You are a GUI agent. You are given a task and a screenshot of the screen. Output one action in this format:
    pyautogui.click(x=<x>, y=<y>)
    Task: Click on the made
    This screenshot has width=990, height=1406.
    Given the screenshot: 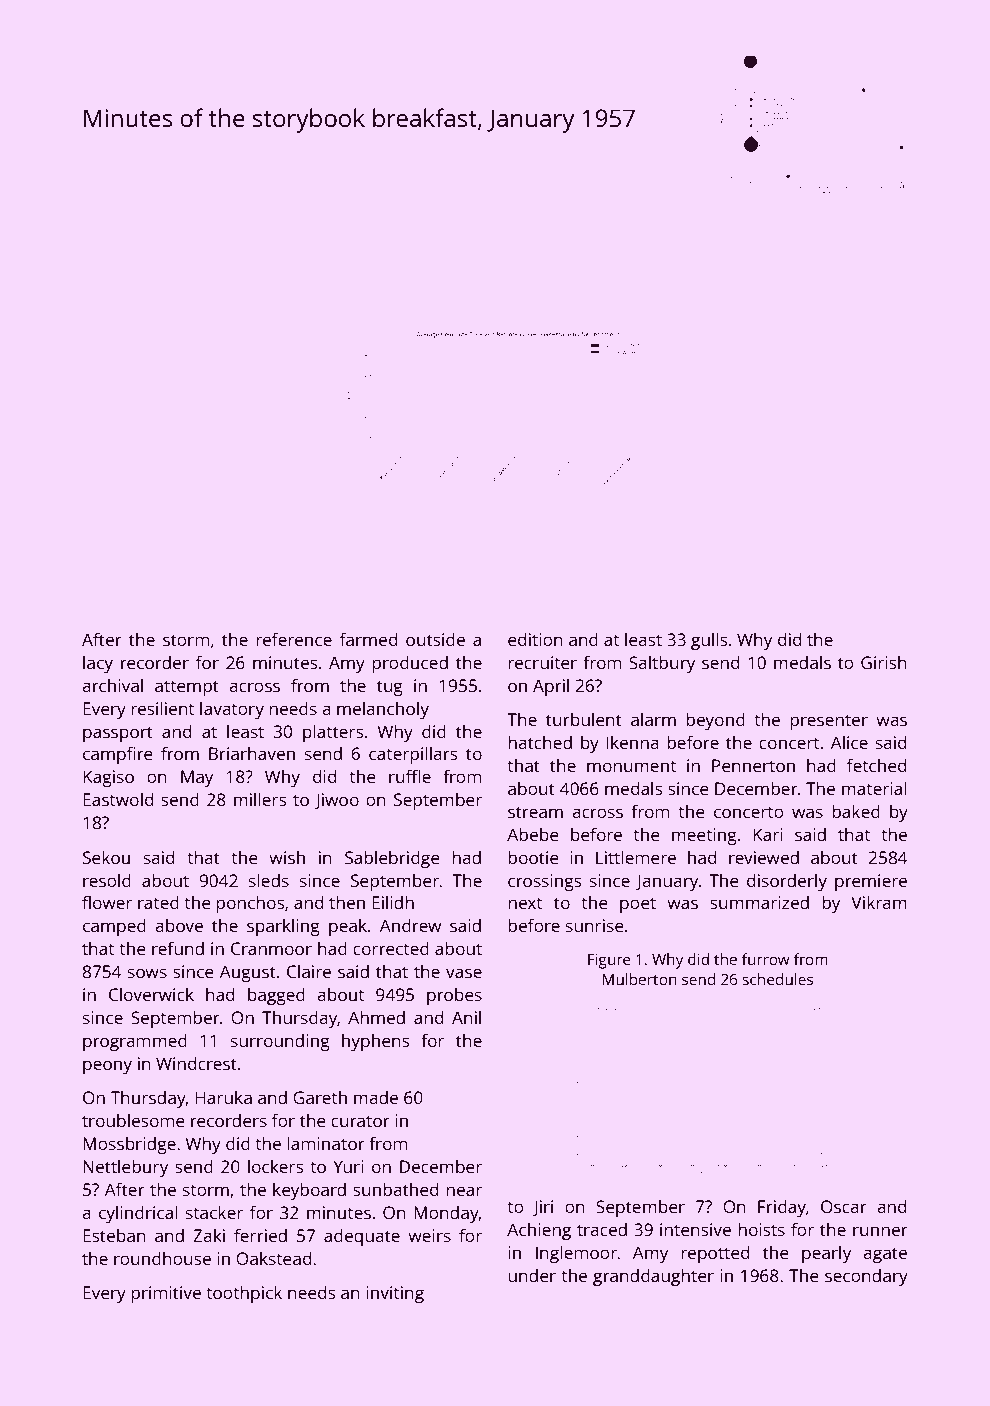 What is the action you would take?
    pyautogui.click(x=376, y=1097)
